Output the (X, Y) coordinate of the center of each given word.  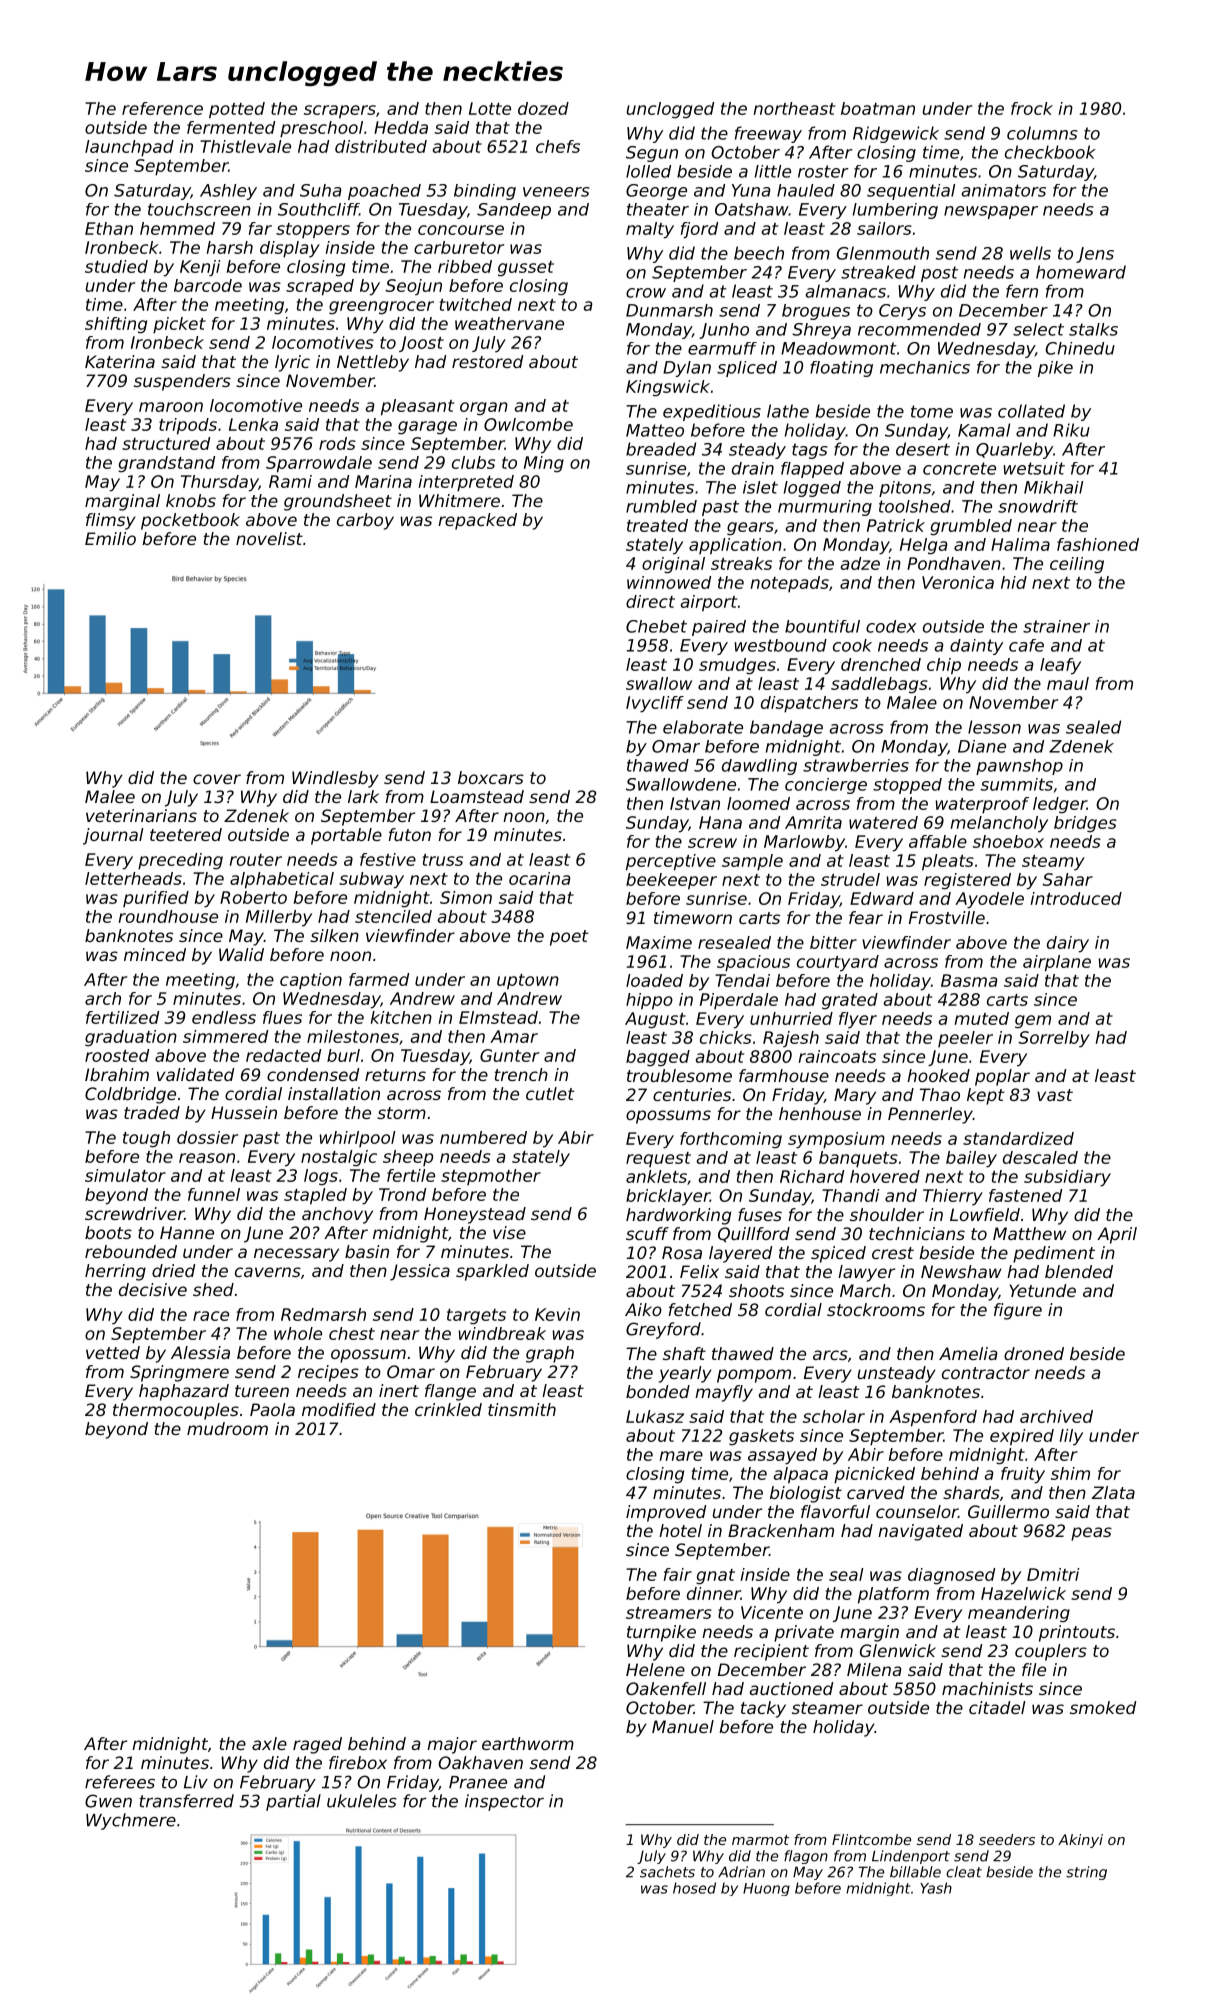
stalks (1093, 329)
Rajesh (791, 1039)
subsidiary (1067, 1178)
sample (752, 862)
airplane (1057, 963)
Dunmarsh (669, 310)
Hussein (244, 1112)
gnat (715, 1577)
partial (293, 1802)
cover (217, 779)
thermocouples (176, 1411)
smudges (737, 666)
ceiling (1077, 565)
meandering (1019, 1614)
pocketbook (190, 521)
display (290, 249)
